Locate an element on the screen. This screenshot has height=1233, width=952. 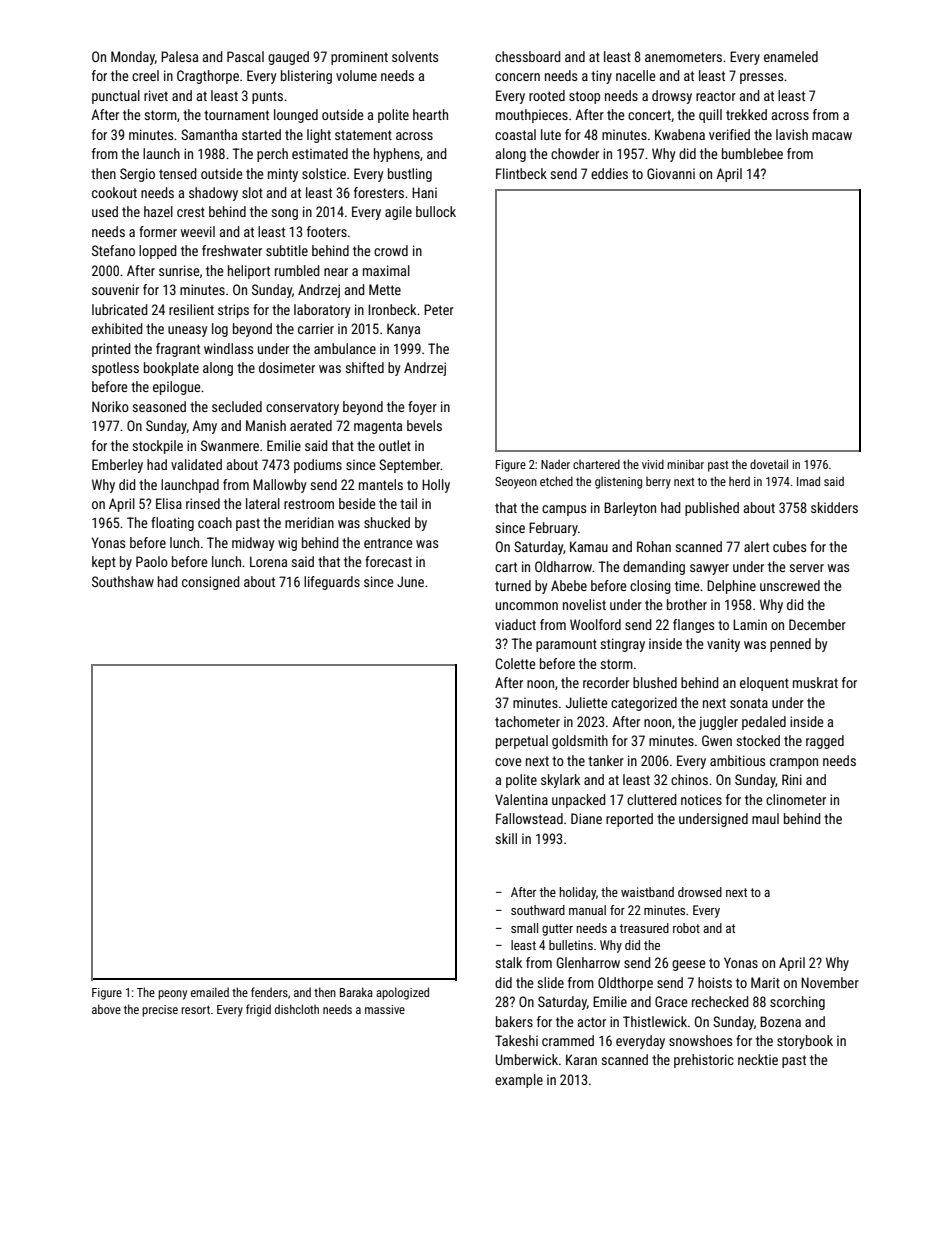
ragged is located at coordinates (825, 742).
